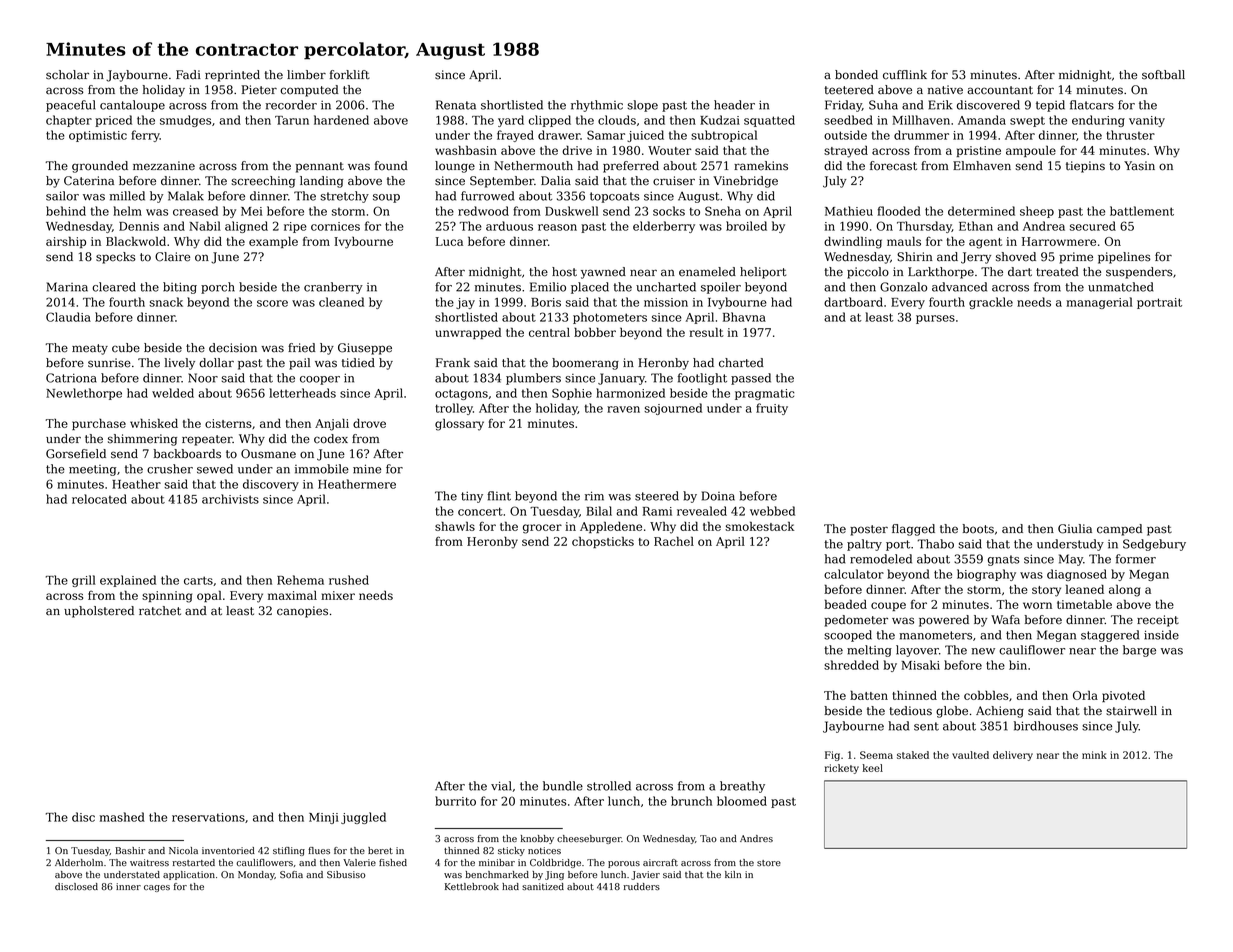 The image size is (1233, 952). What do you see at coordinates (292, 120) in the document?
I see `Tarun` at bounding box center [292, 120].
